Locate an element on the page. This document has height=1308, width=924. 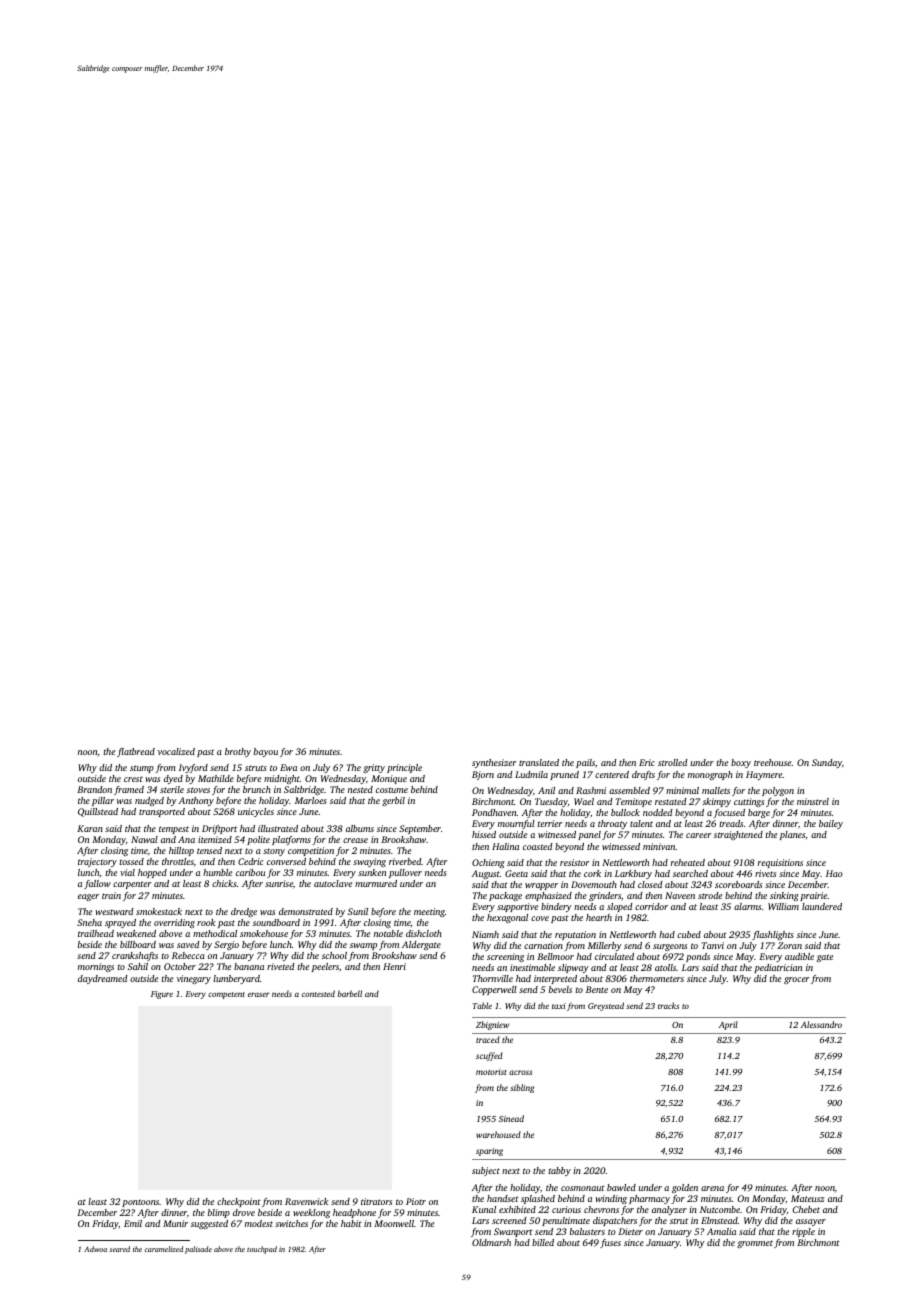
Figure is located at coordinates (162, 995).
